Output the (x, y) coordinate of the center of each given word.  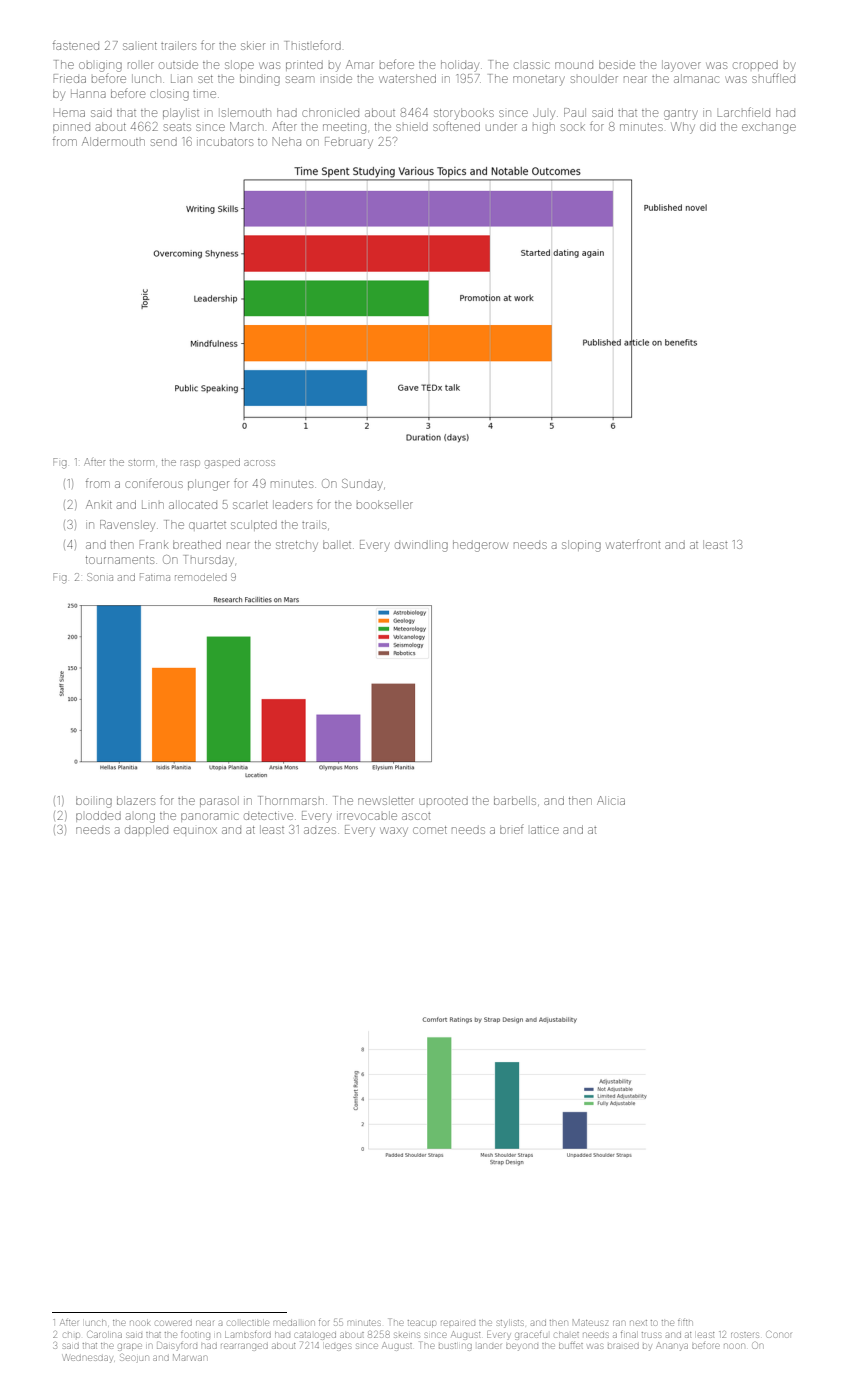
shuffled (773, 78)
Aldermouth (113, 141)
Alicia (611, 800)
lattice (545, 830)
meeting (344, 129)
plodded (98, 816)
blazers (136, 800)
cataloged (315, 1336)
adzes (320, 830)
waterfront (633, 544)
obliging (100, 67)
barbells (515, 800)
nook (140, 1323)
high (544, 129)
